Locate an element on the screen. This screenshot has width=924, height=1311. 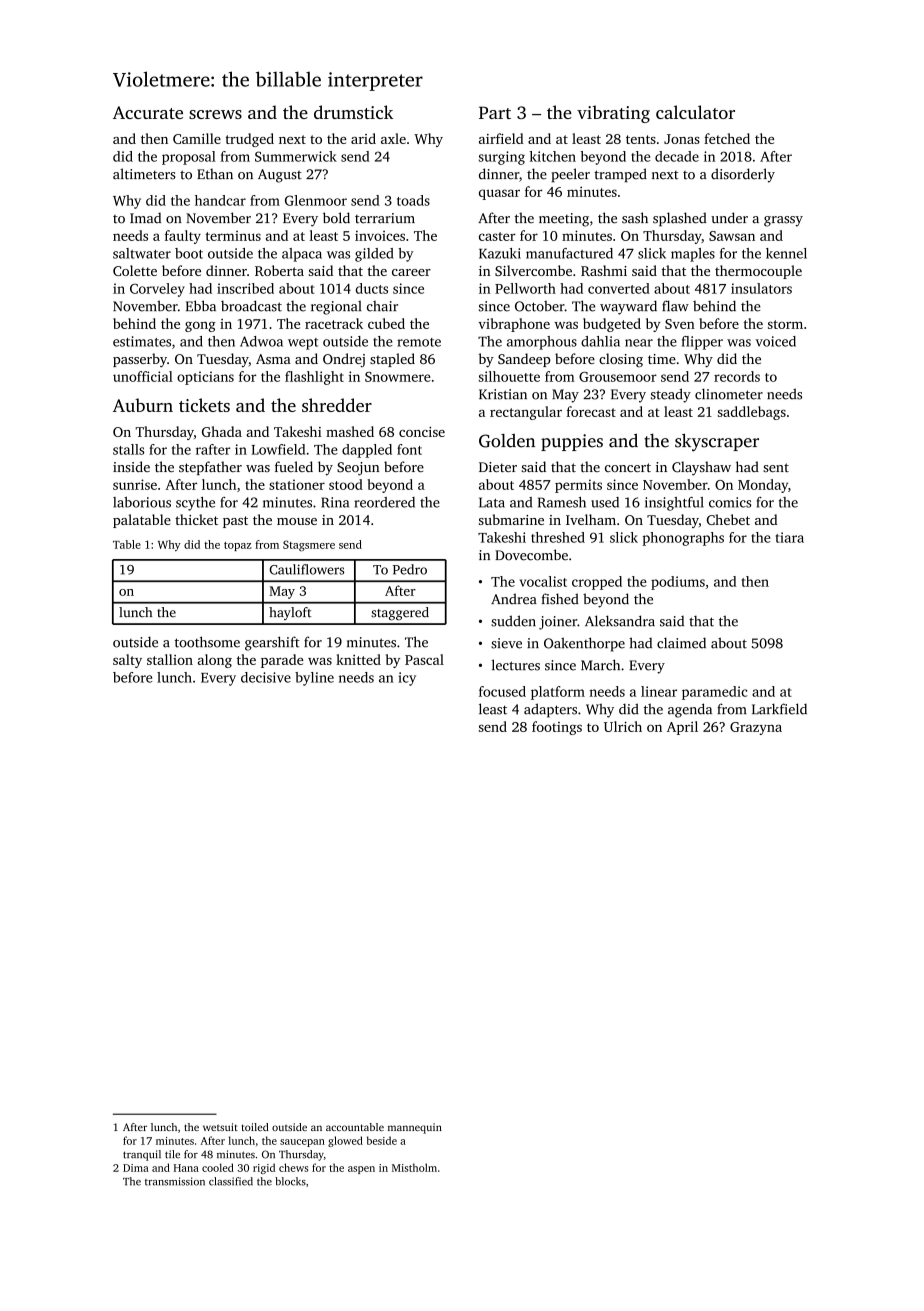
saddlebags is located at coordinates (752, 413).
